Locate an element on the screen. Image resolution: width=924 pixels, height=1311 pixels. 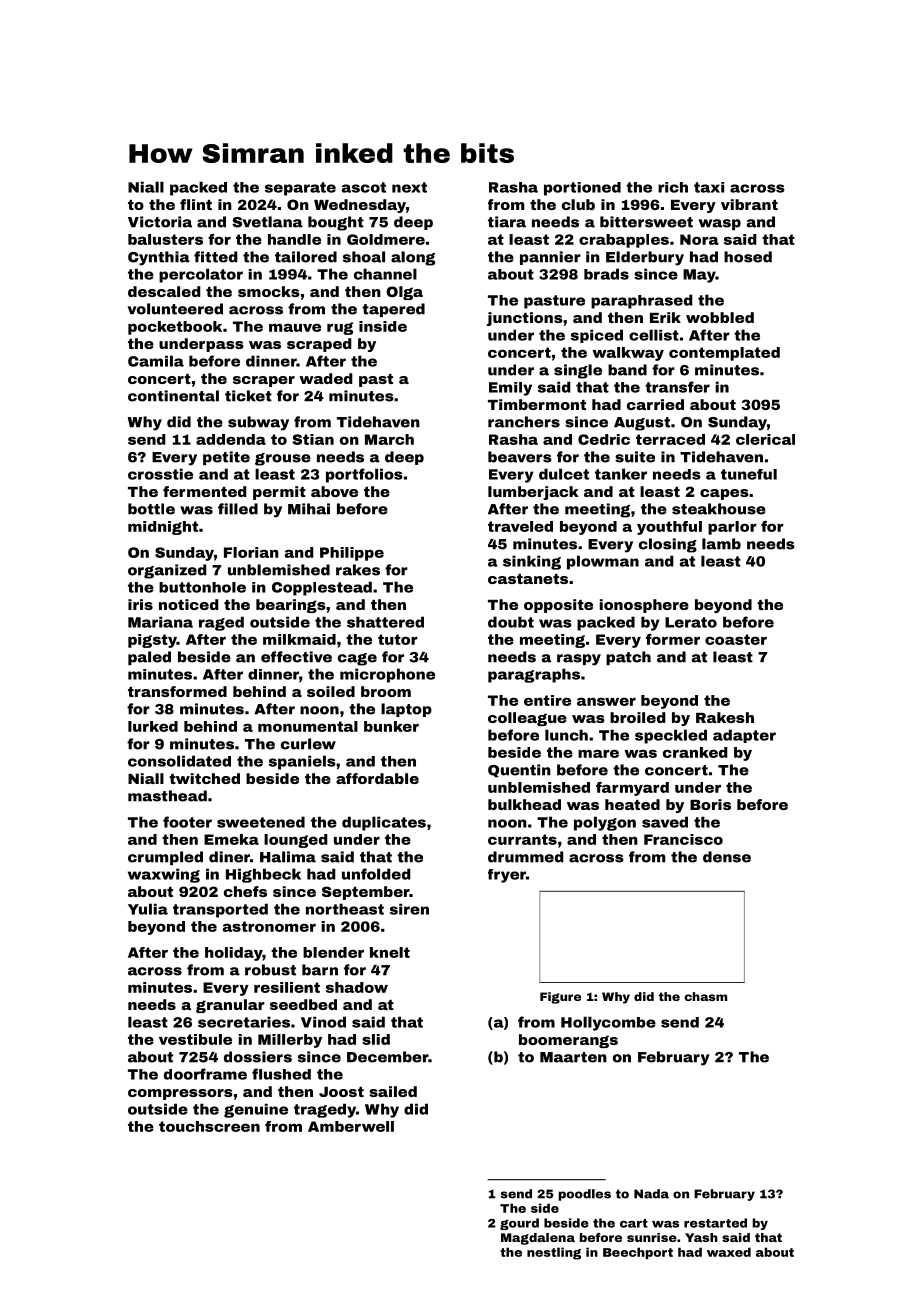
hosed is located at coordinates (748, 257).
